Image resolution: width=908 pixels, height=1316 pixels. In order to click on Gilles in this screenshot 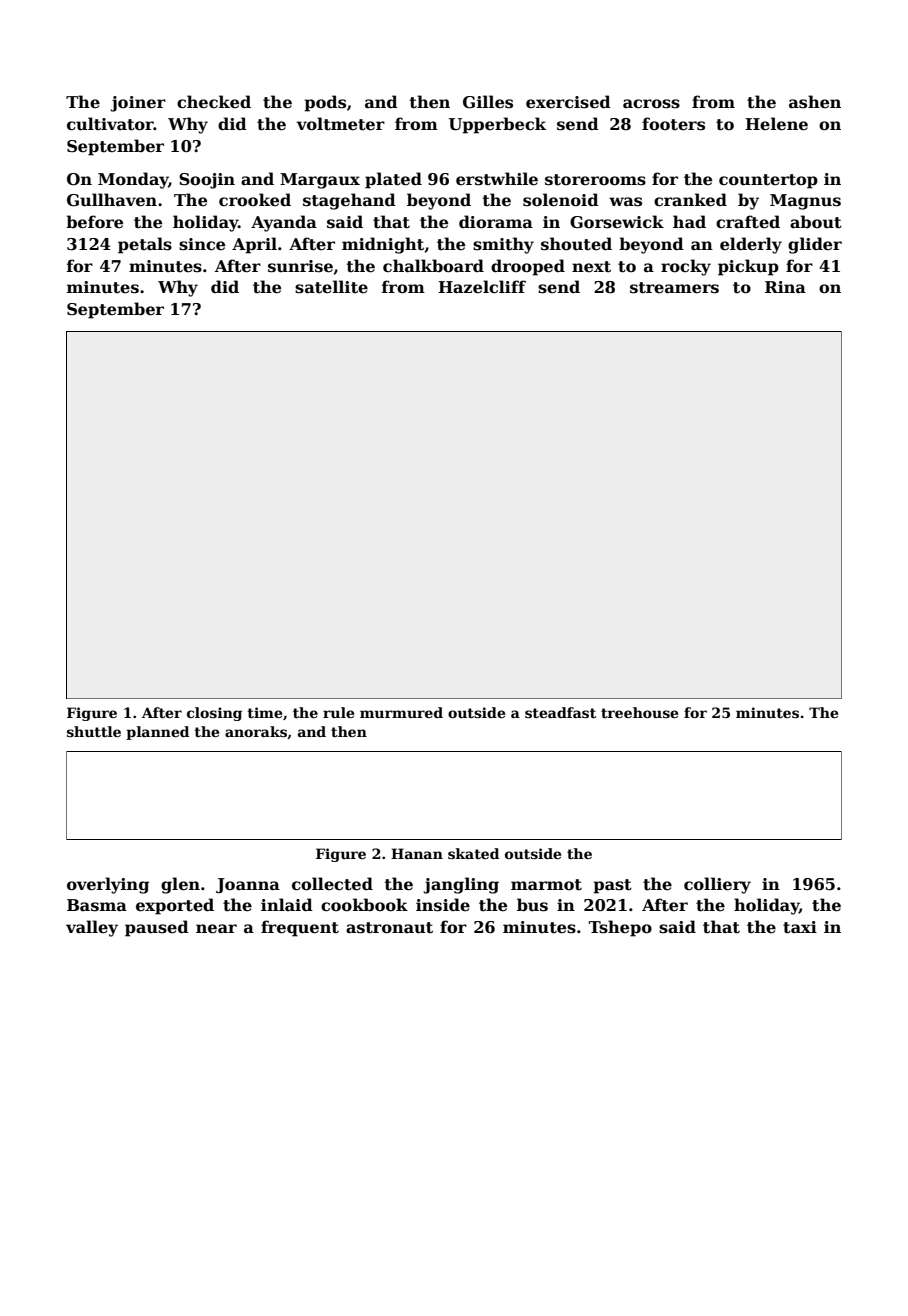, I will do `click(488, 102)`.
